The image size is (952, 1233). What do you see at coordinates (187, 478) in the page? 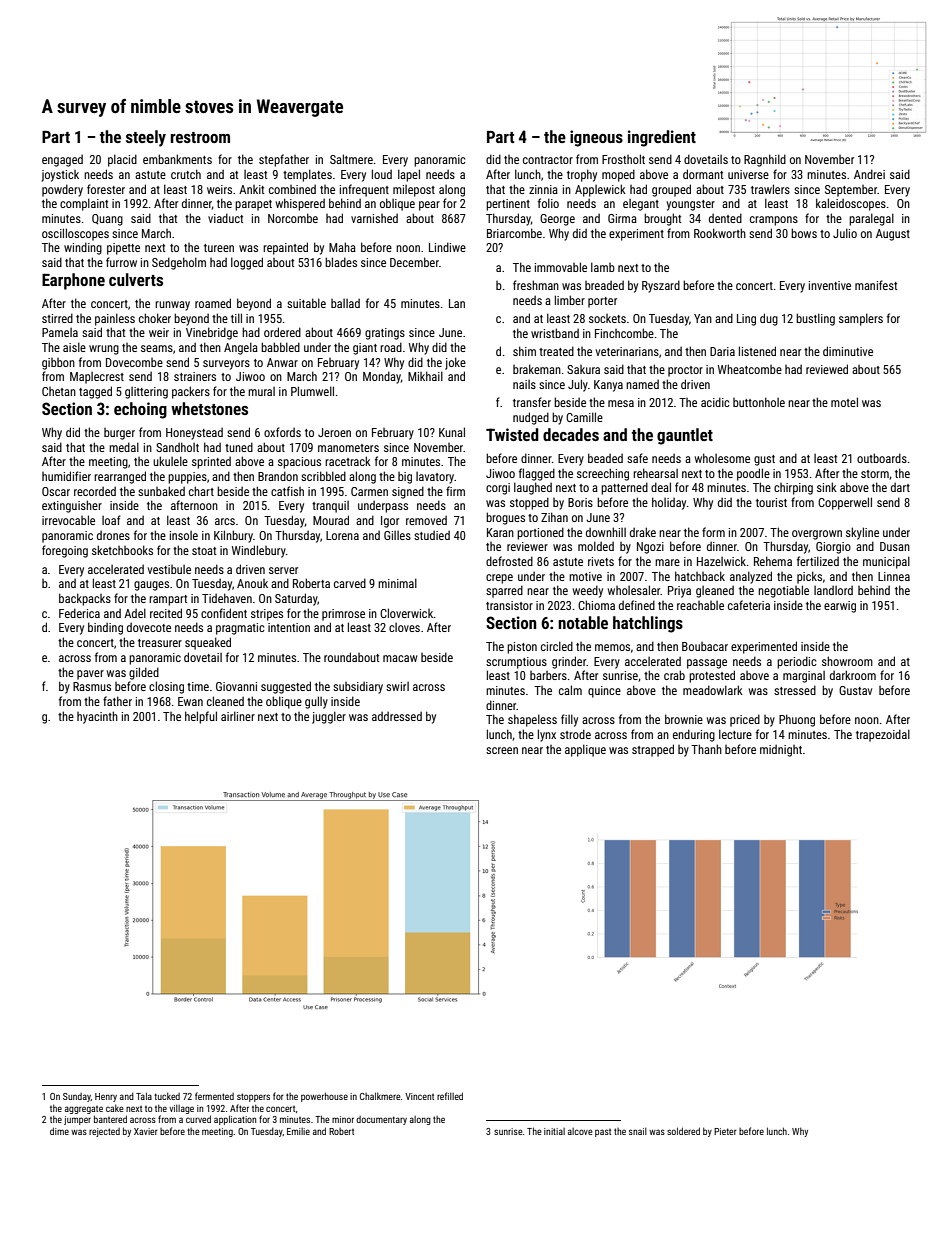
I see `puppies` at bounding box center [187, 478].
